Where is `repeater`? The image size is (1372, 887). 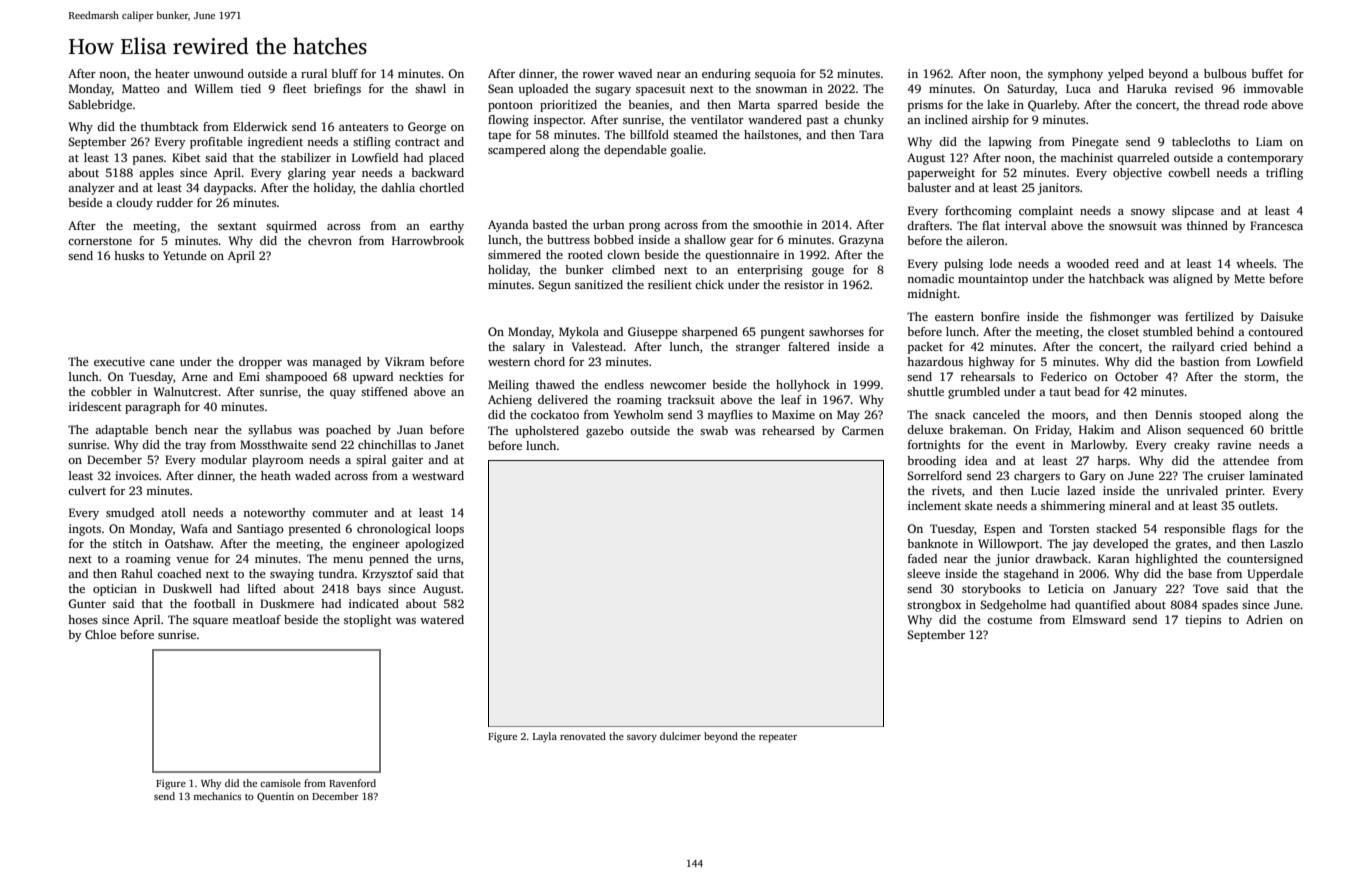 repeater is located at coordinates (778, 738).
